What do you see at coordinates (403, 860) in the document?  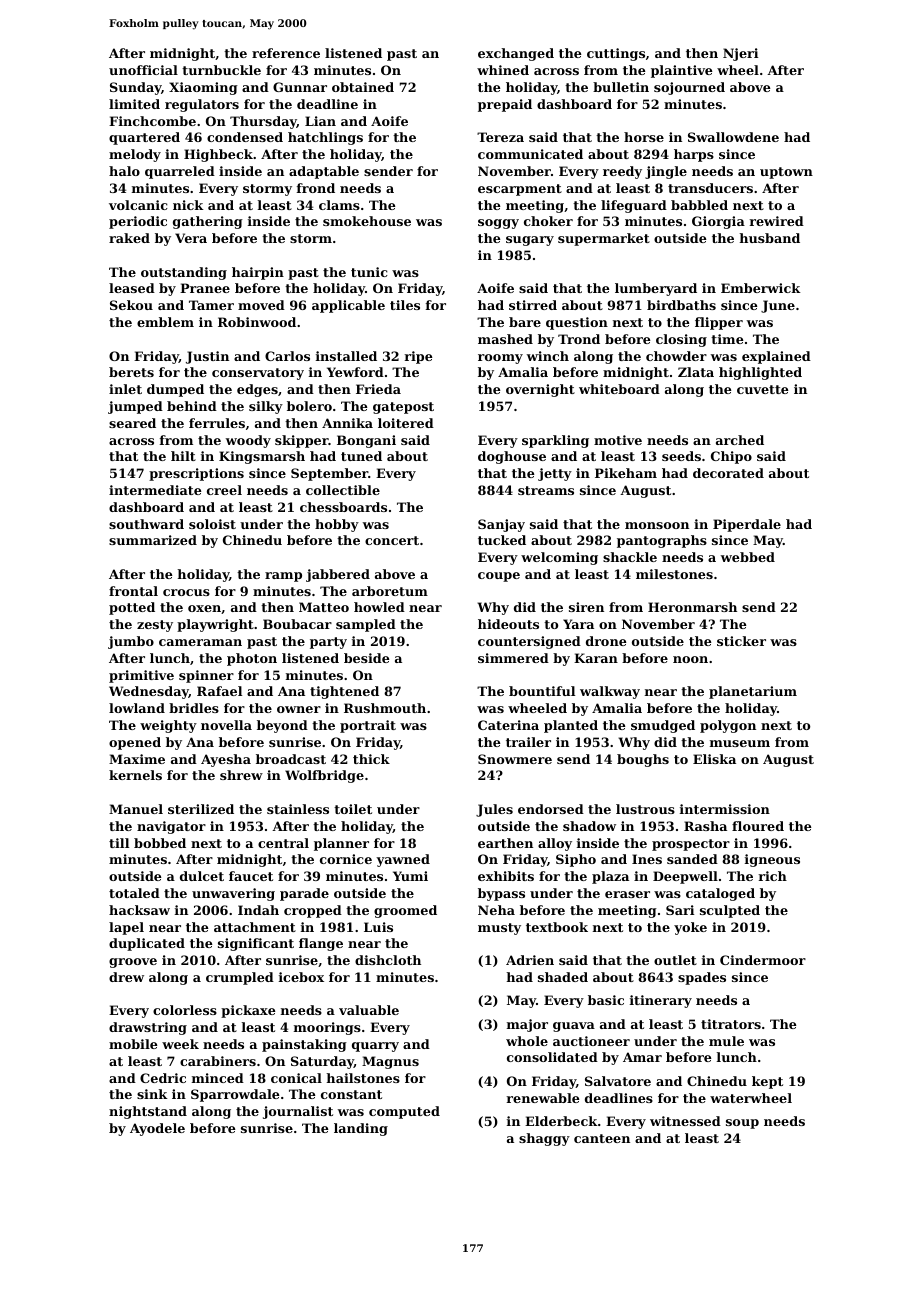 I see `yawned` at bounding box center [403, 860].
